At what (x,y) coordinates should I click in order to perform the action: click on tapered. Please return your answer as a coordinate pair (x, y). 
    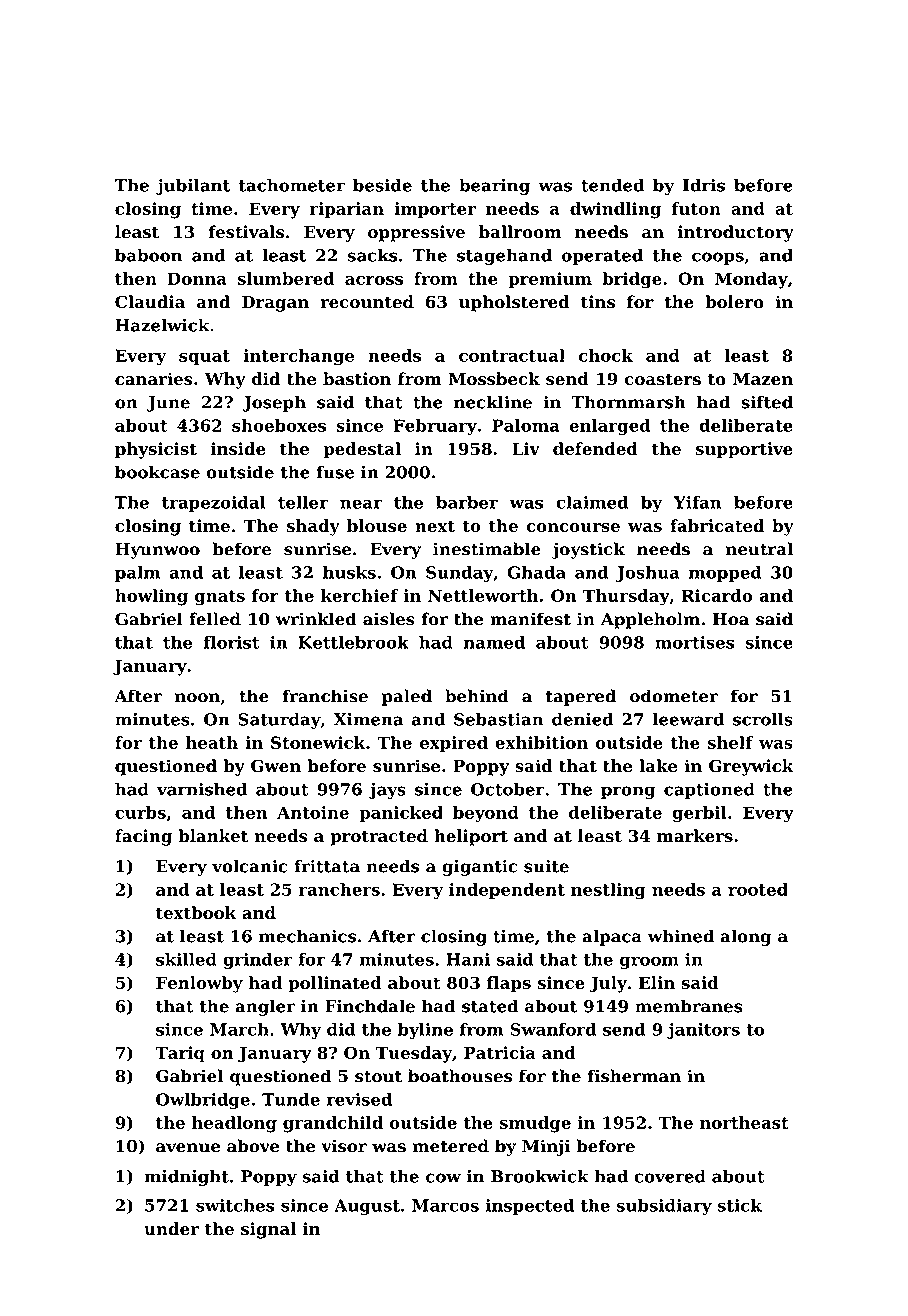
    Looking at the image, I should click on (581, 697).
